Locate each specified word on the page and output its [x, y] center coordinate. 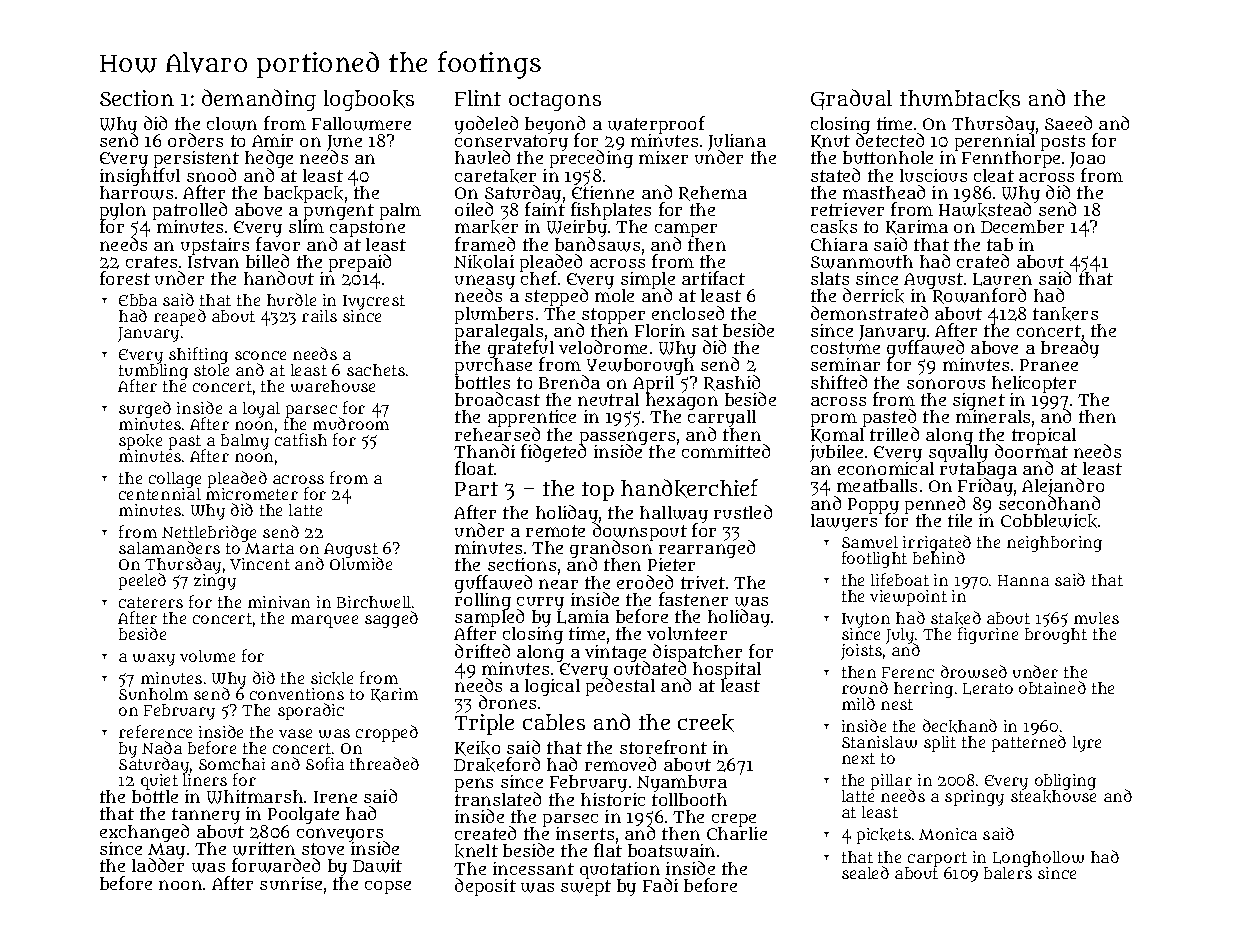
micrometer [252, 494]
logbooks [369, 100]
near [558, 584]
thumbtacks [960, 99]
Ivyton [866, 621]
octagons [555, 101]
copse [388, 887]
